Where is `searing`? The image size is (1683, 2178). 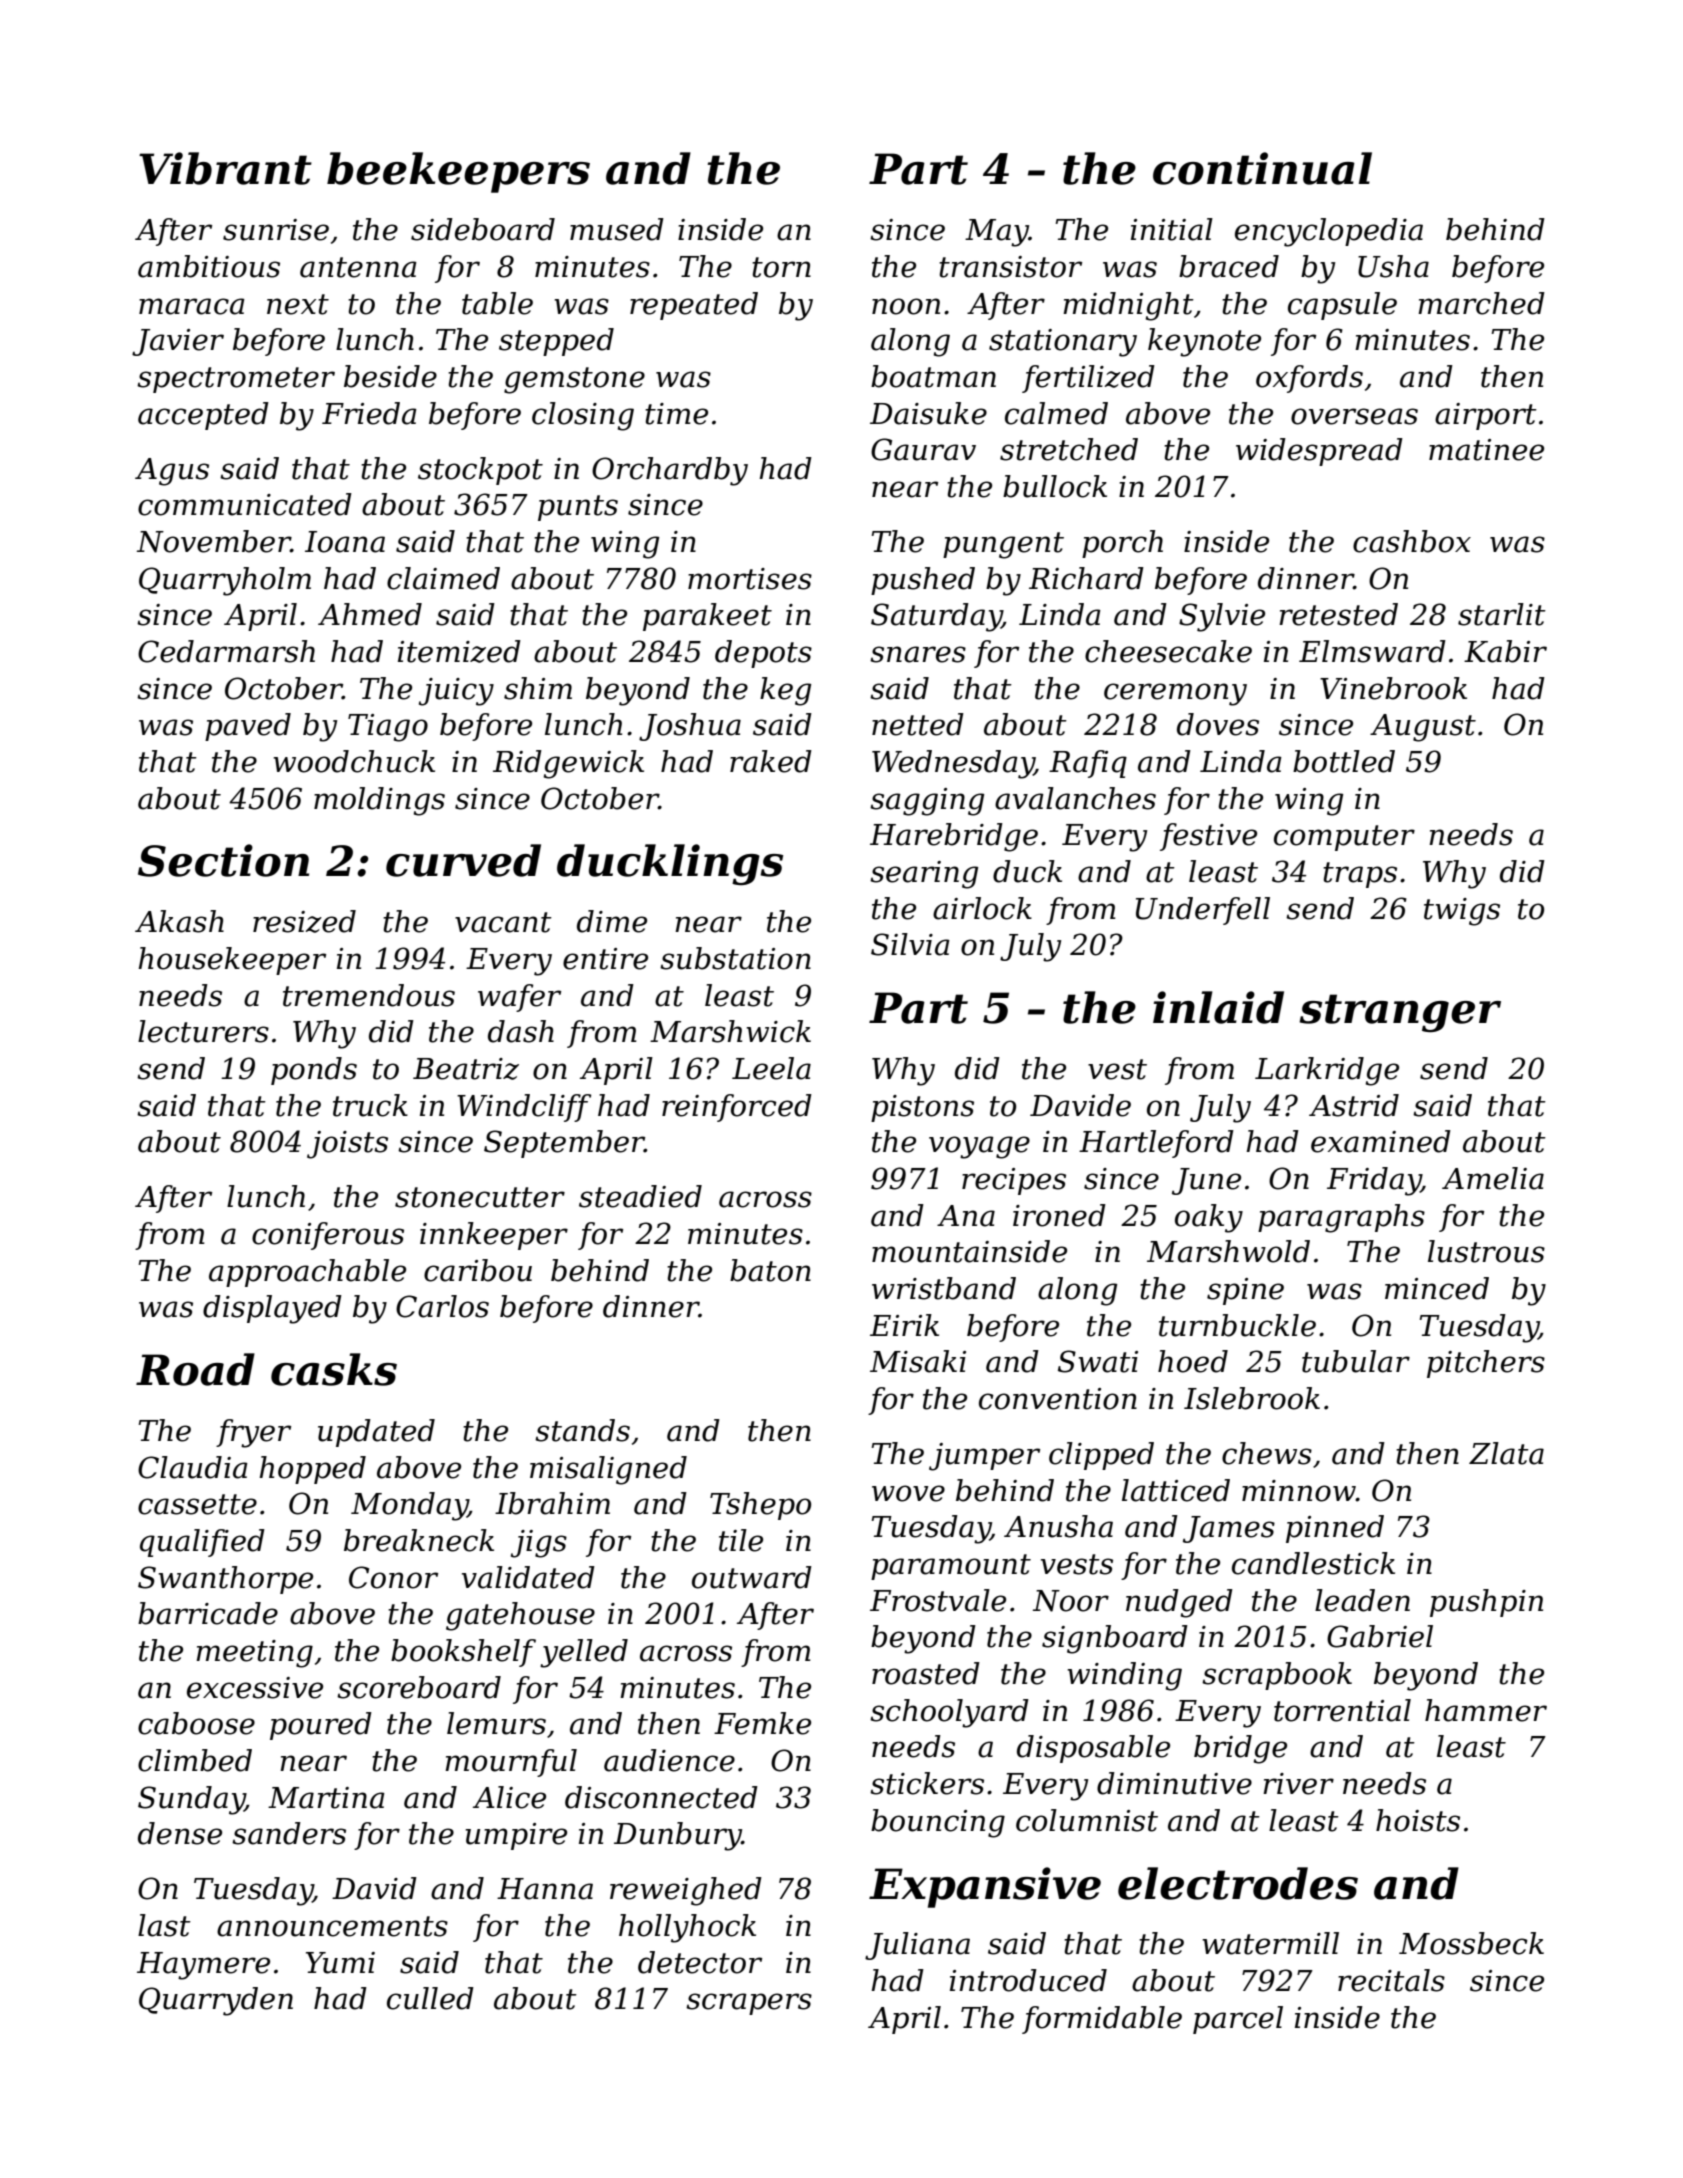 searing is located at coordinates (924, 875).
